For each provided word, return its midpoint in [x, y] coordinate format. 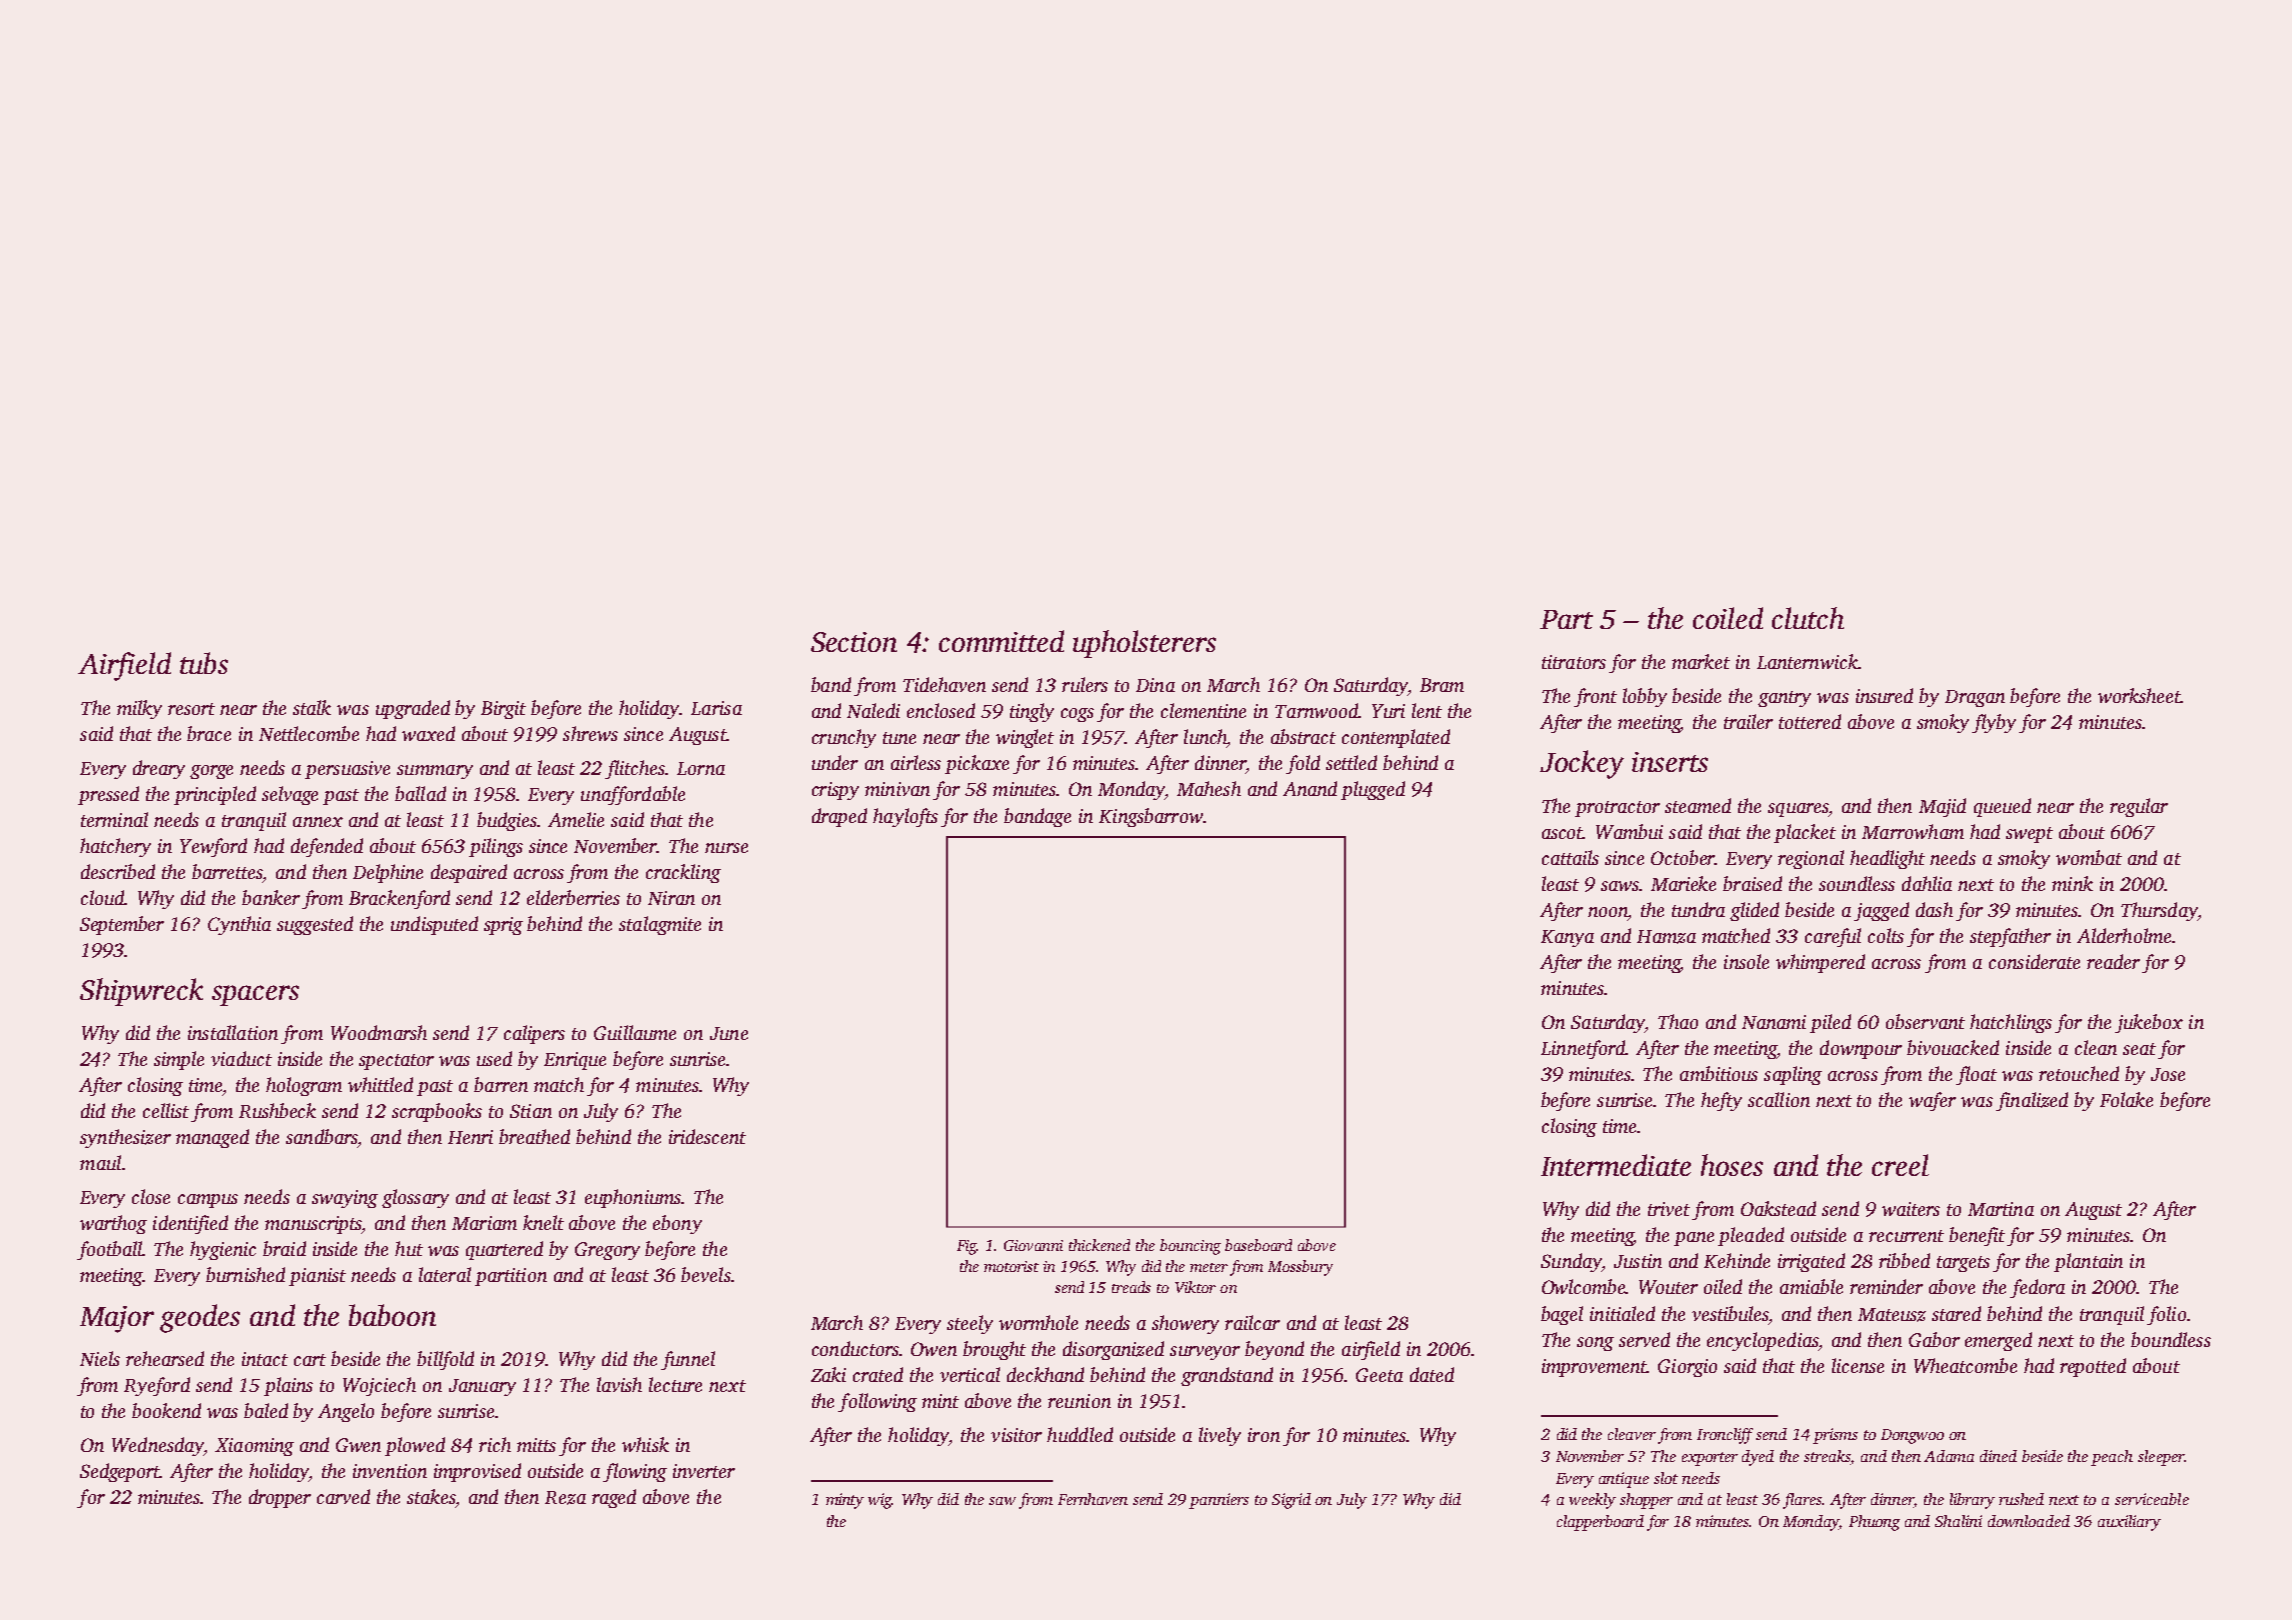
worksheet [2139, 695]
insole [1746, 961]
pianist [317, 1277]
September [122, 925]
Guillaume [635, 1032]
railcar [1252, 1322]
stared [1956, 1313]
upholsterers [1144, 644]
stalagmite [660, 925]
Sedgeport [120, 1472]
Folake [2126, 1099]
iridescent [707, 1136]
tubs [204, 663]
